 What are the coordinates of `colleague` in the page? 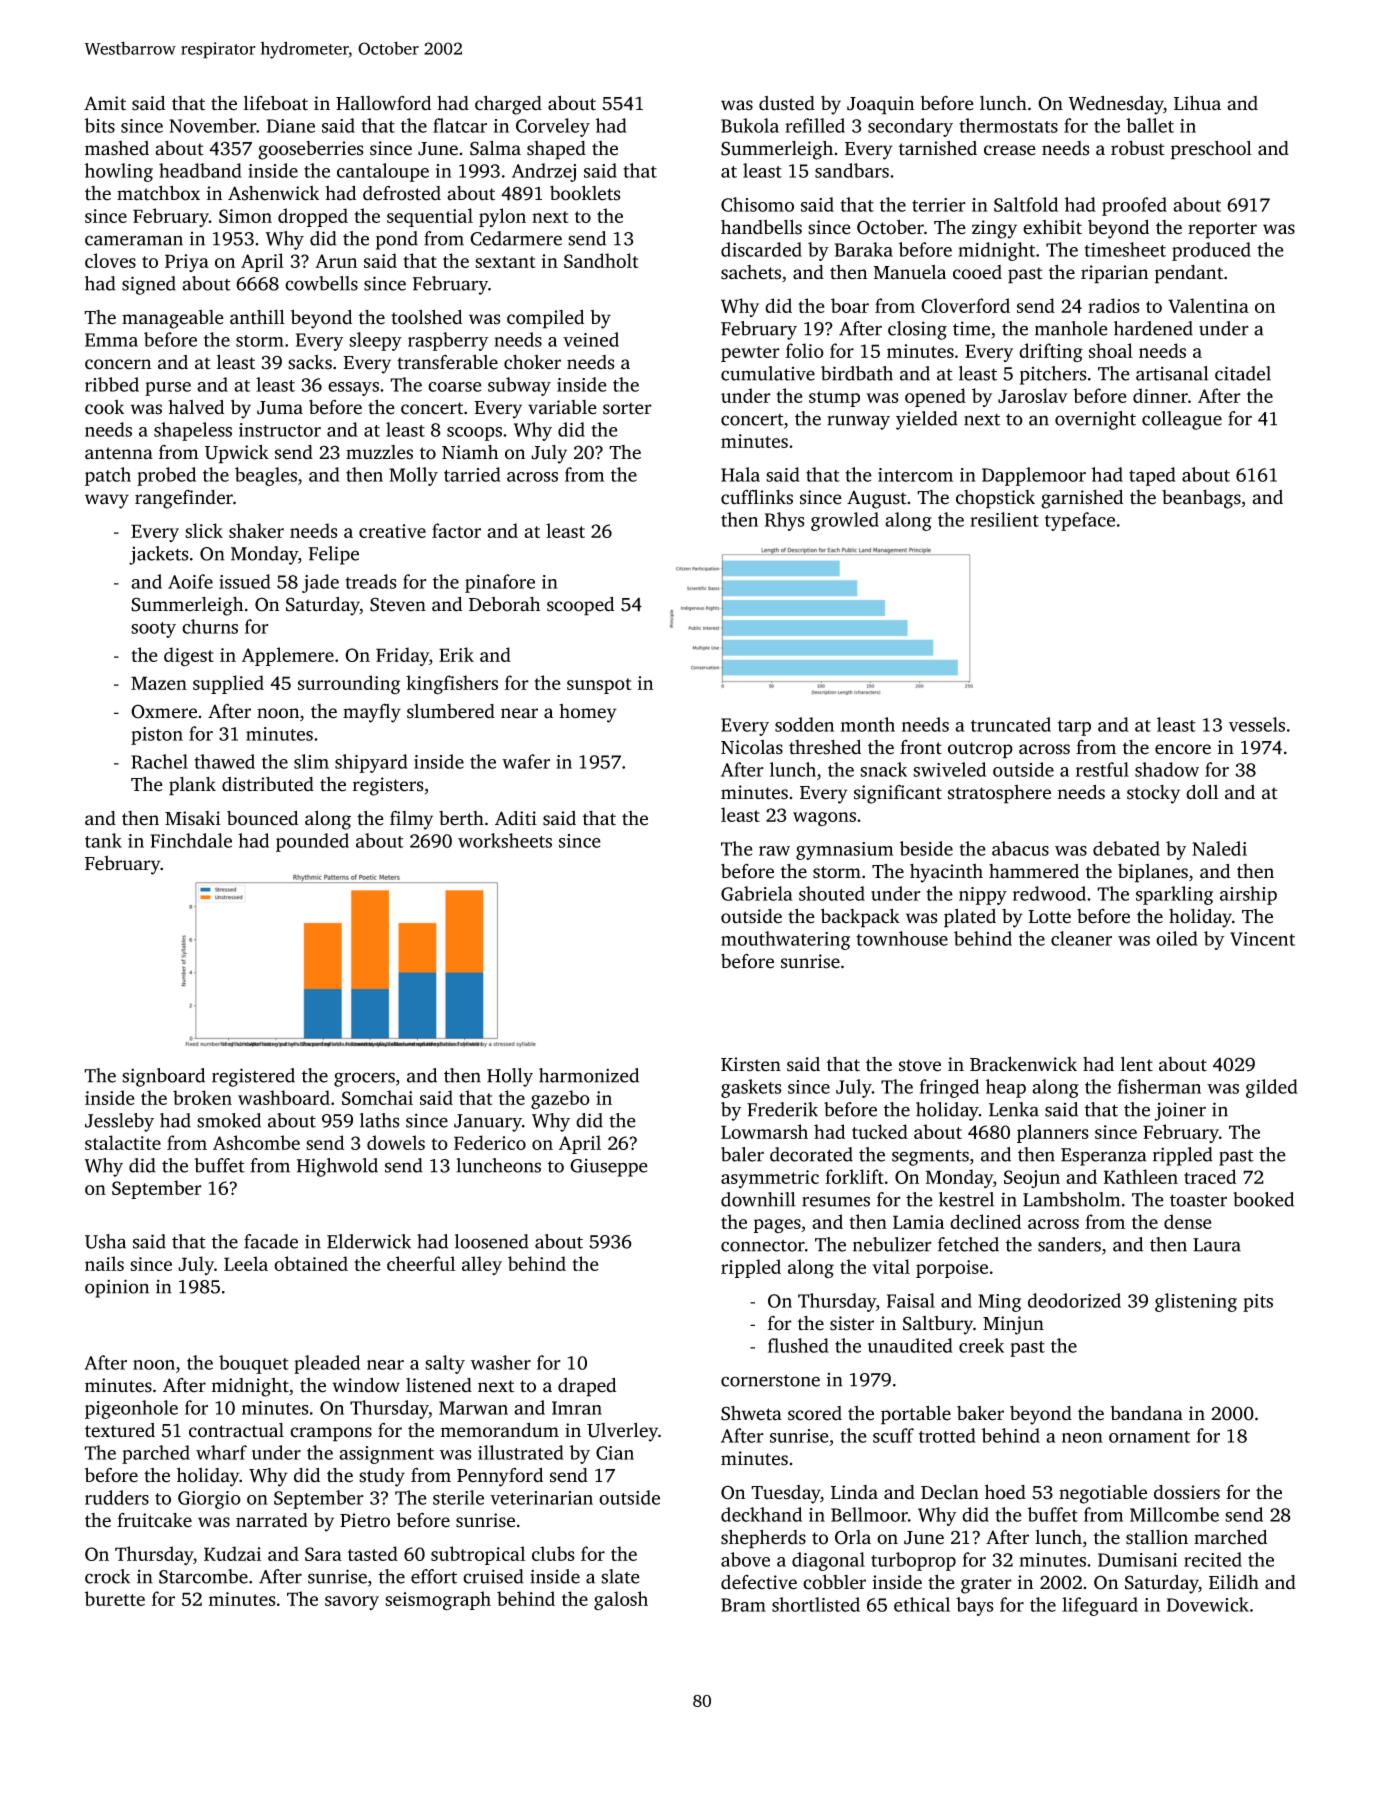 It's located at (1182, 420).
